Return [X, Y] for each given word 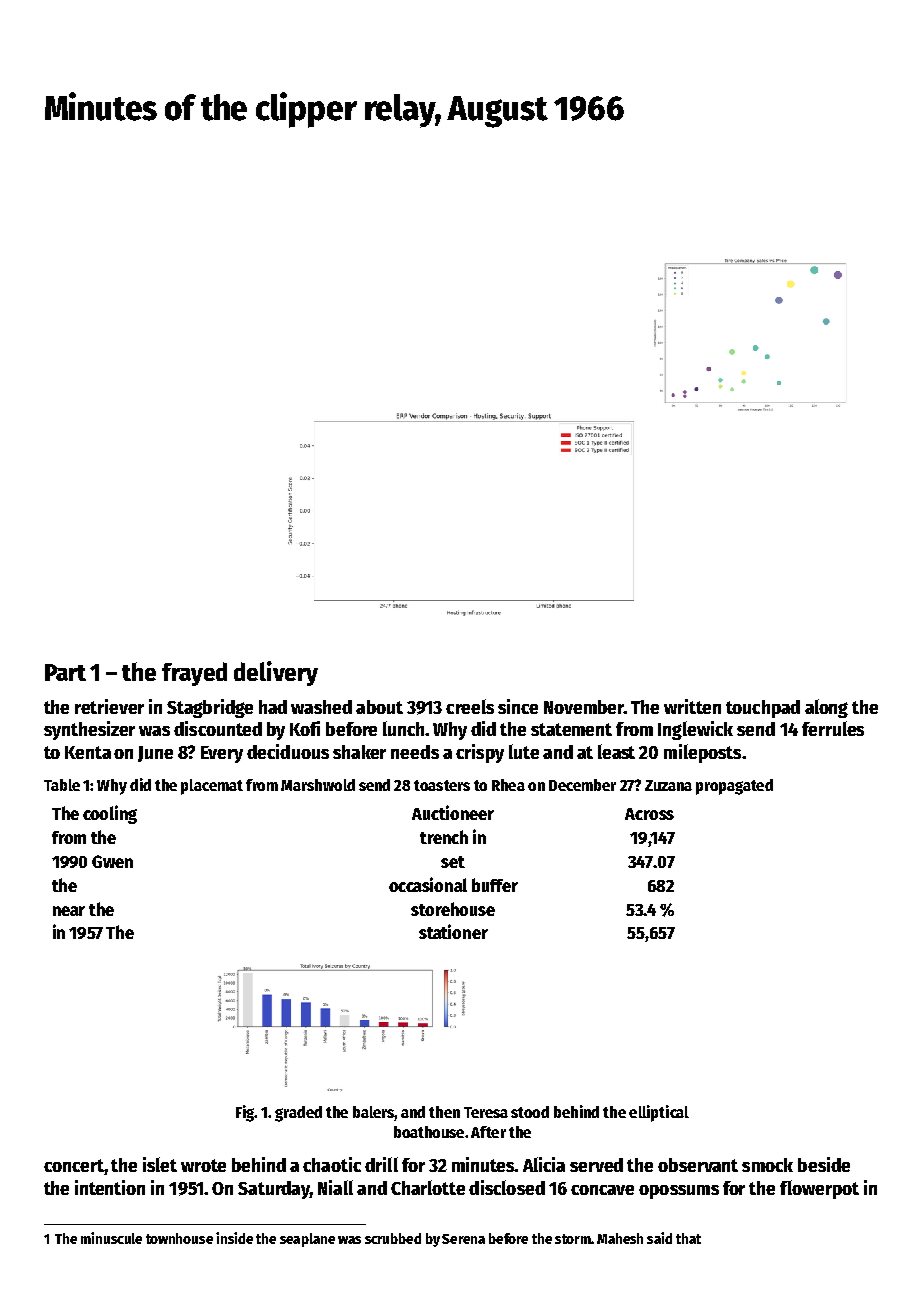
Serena [463, 1239]
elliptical [659, 1113]
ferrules [833, 728]
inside [234, 1238]
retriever [109, 706]
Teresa [486, 1112]
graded [298, 1114]
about [379, 707]
